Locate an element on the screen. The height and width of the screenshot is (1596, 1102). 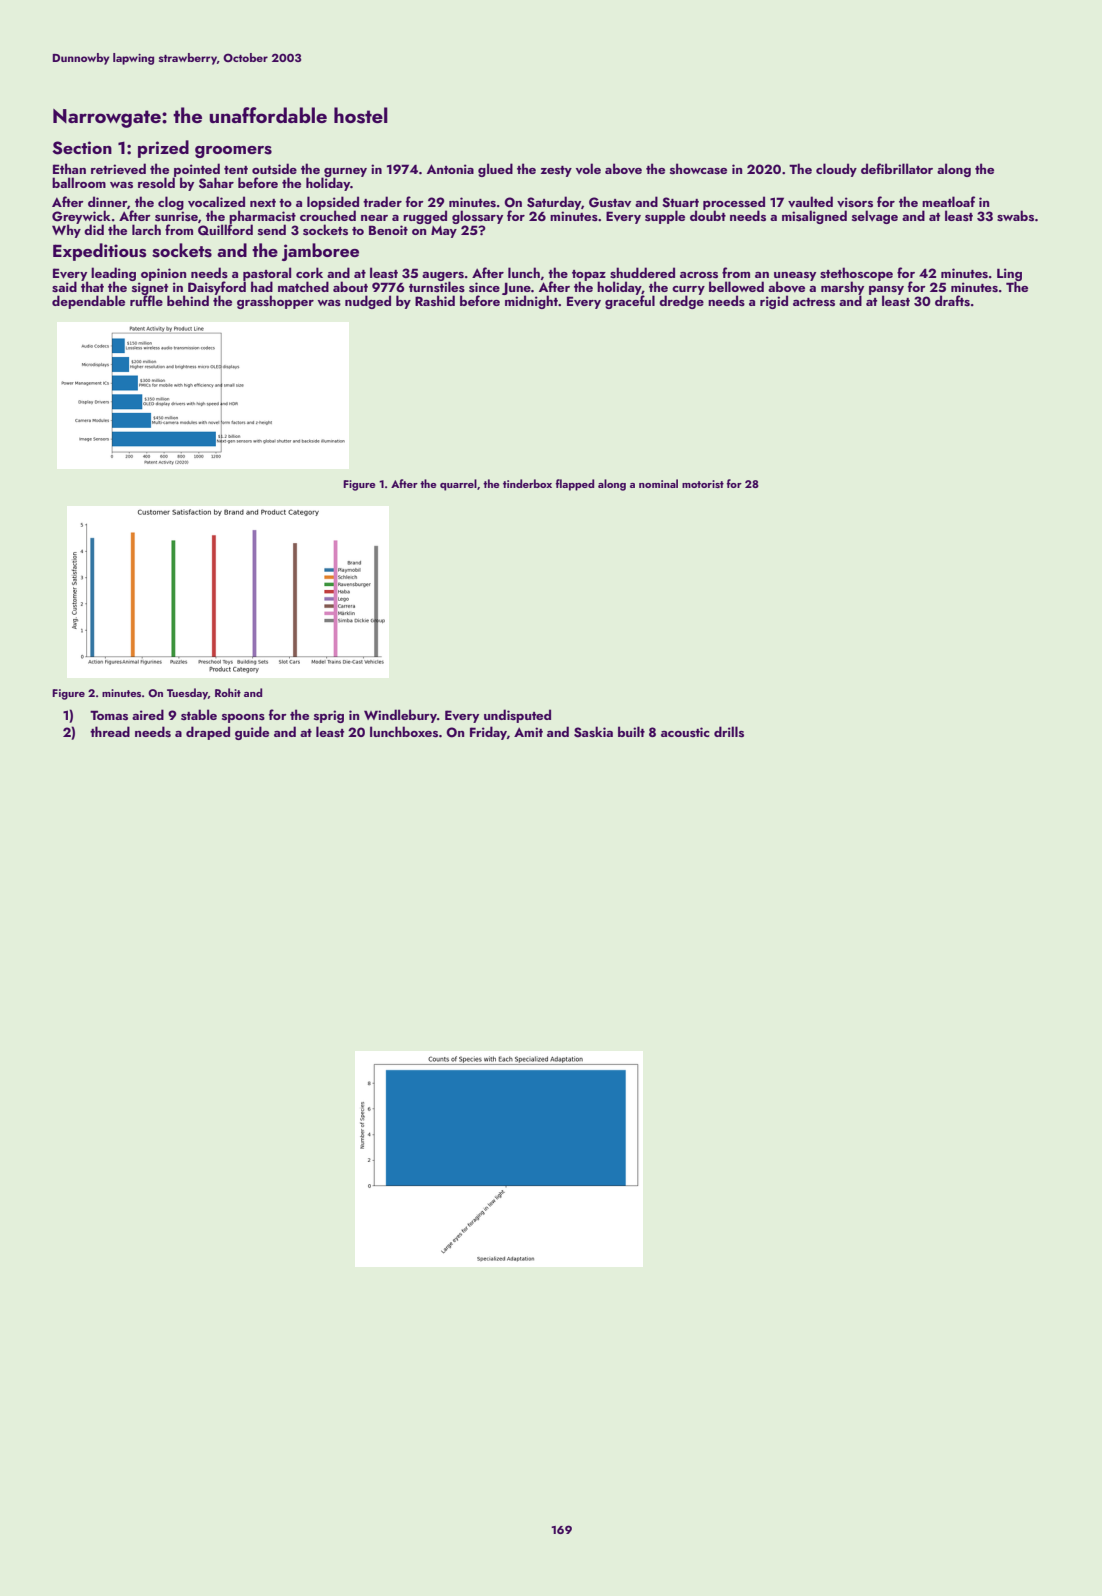
actress is located at coordinates (814, 302).
